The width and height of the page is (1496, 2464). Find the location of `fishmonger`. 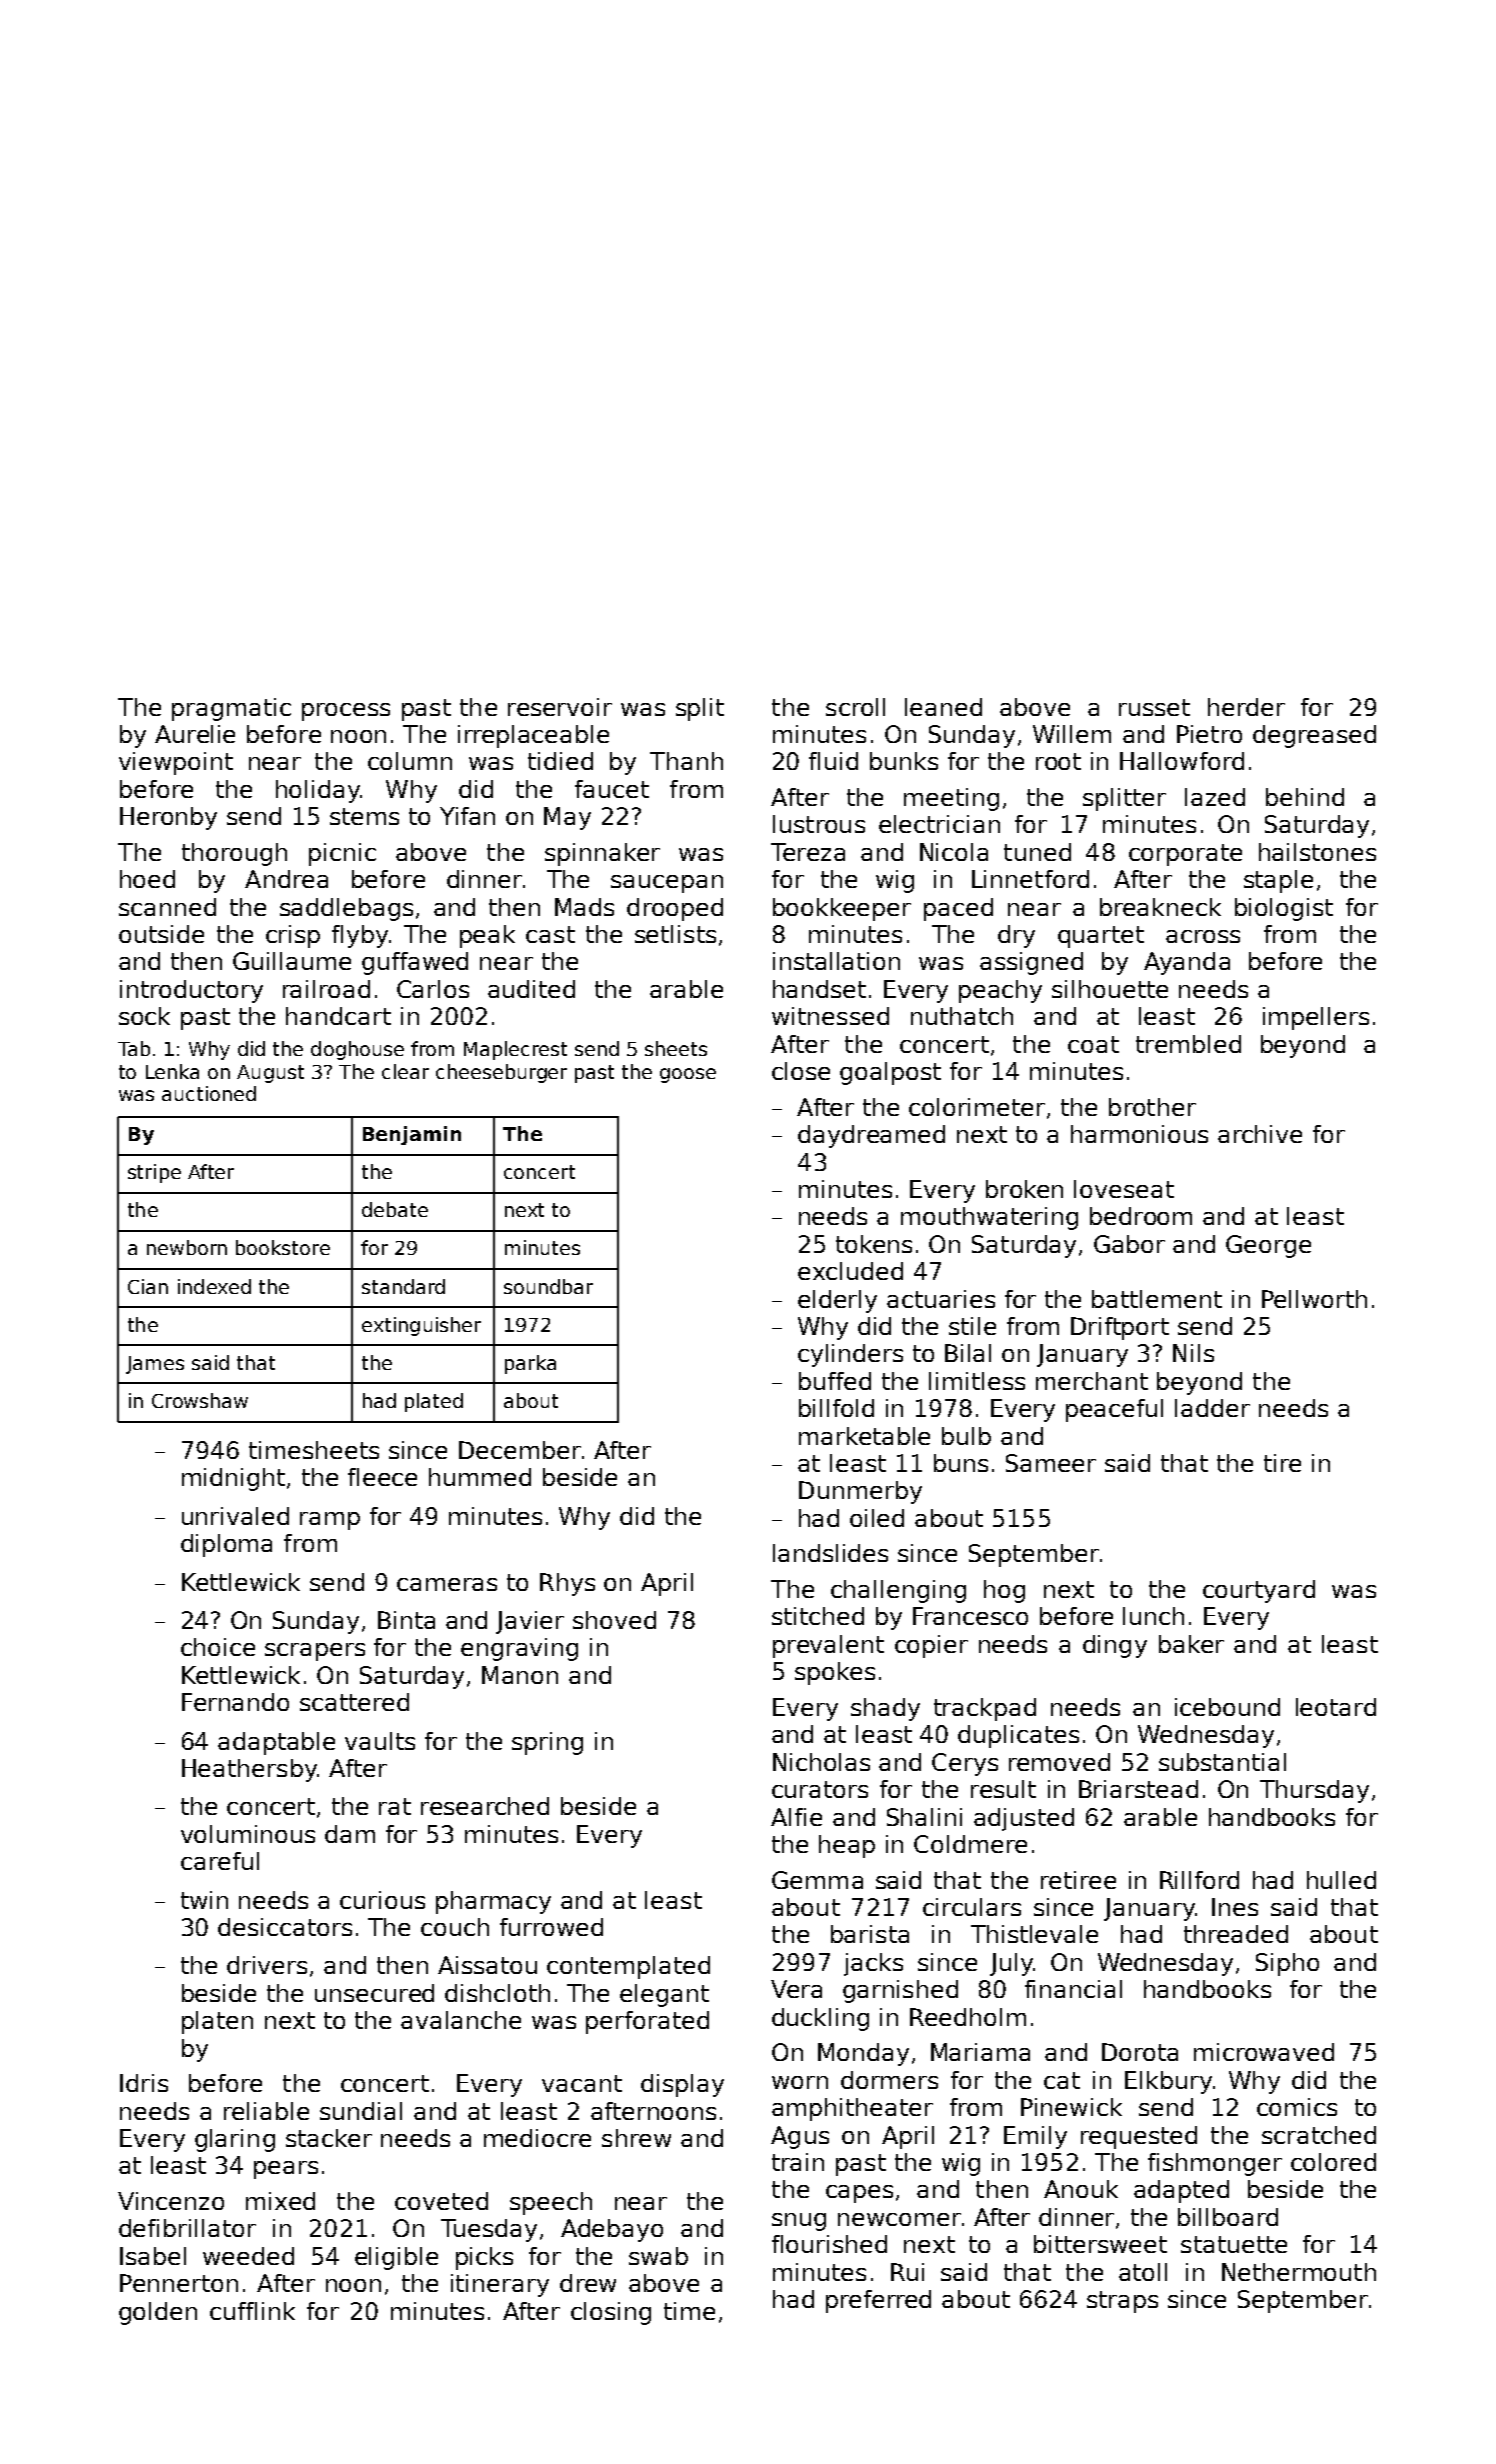

fishmonger is located at coordinates (1215, 2164).
